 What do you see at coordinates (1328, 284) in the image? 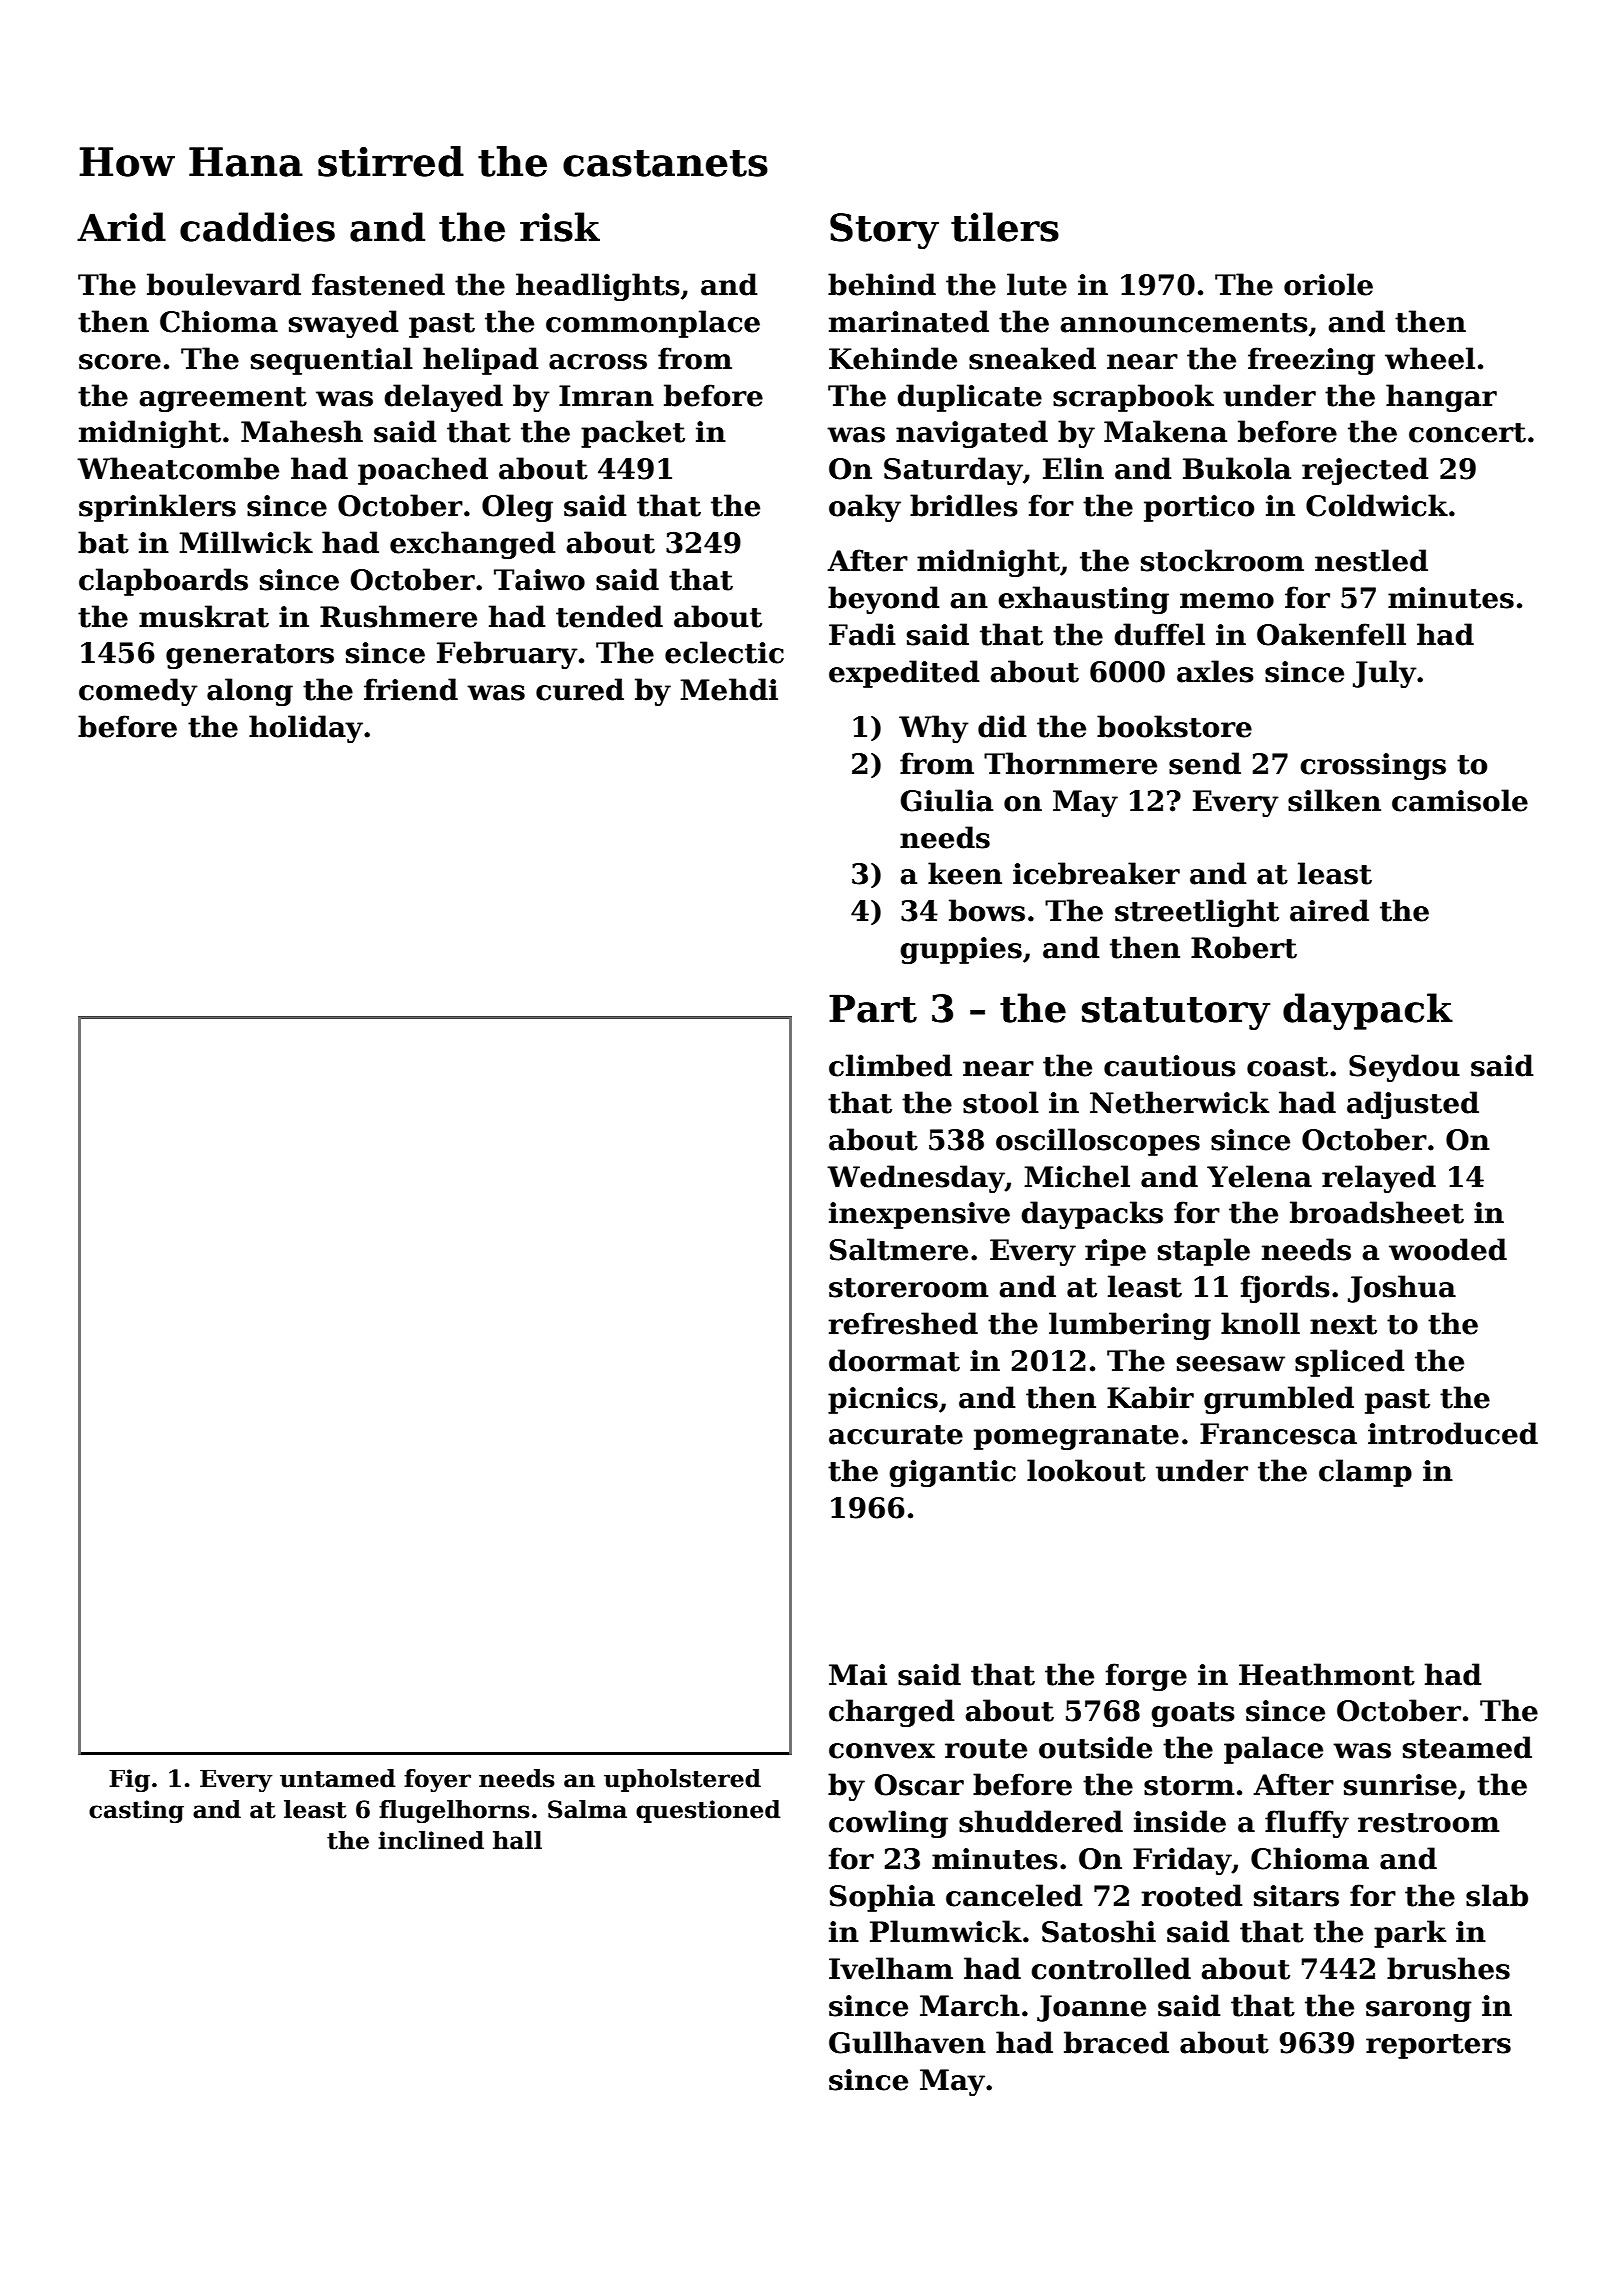
I see `oriole` at bounding box center [1328, 284].
